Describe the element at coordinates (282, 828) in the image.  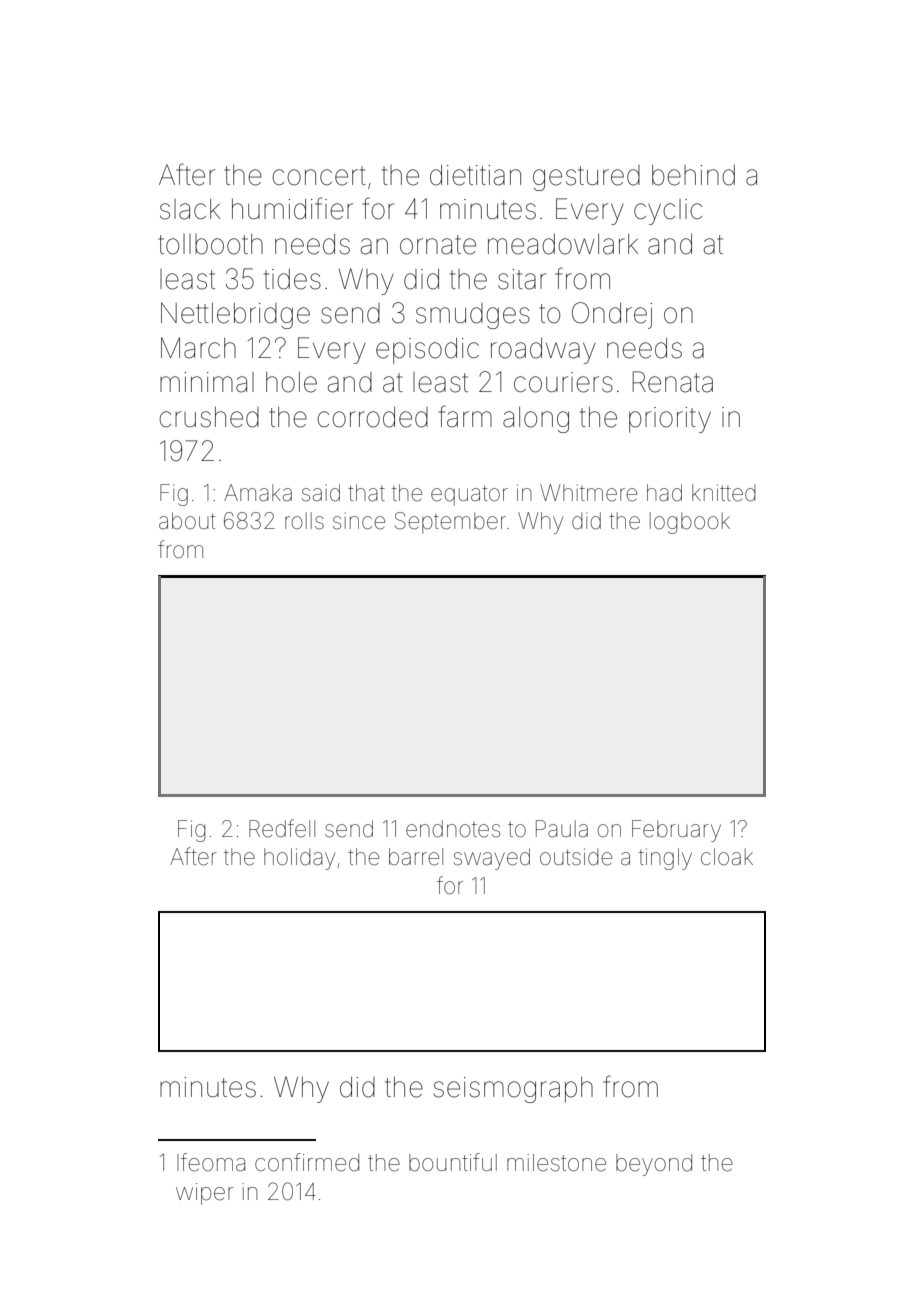
I see `Redfell` at that location.
